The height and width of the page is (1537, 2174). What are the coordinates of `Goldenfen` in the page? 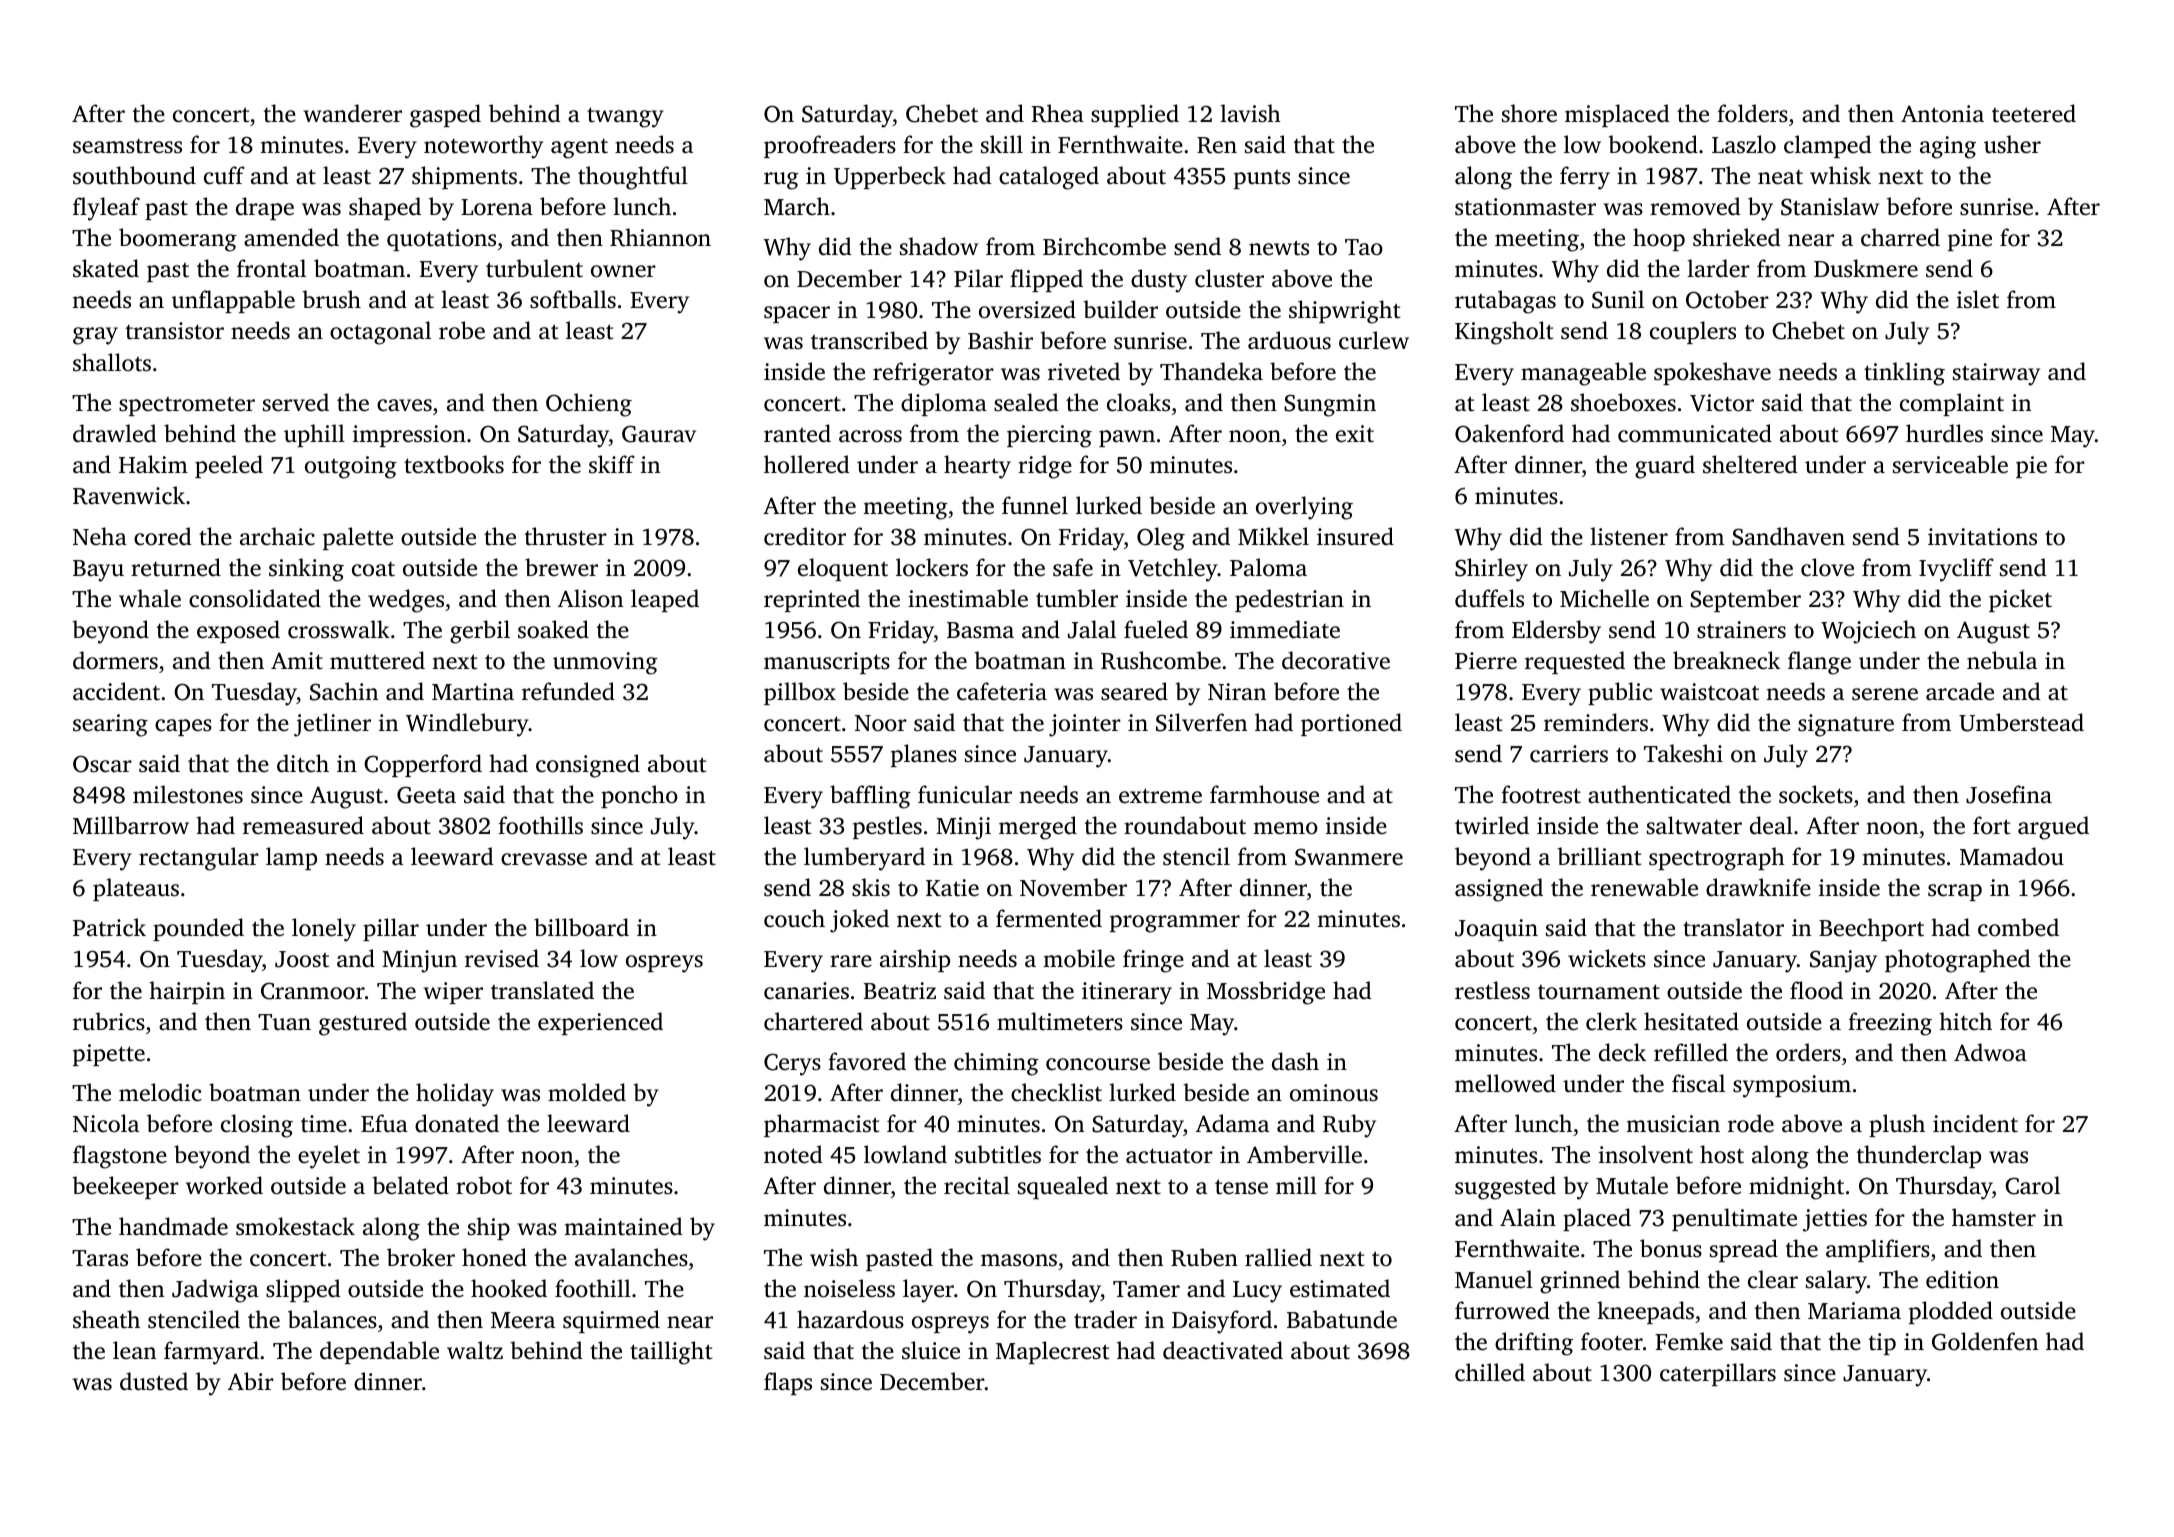 It's located at (1985, 1341).
